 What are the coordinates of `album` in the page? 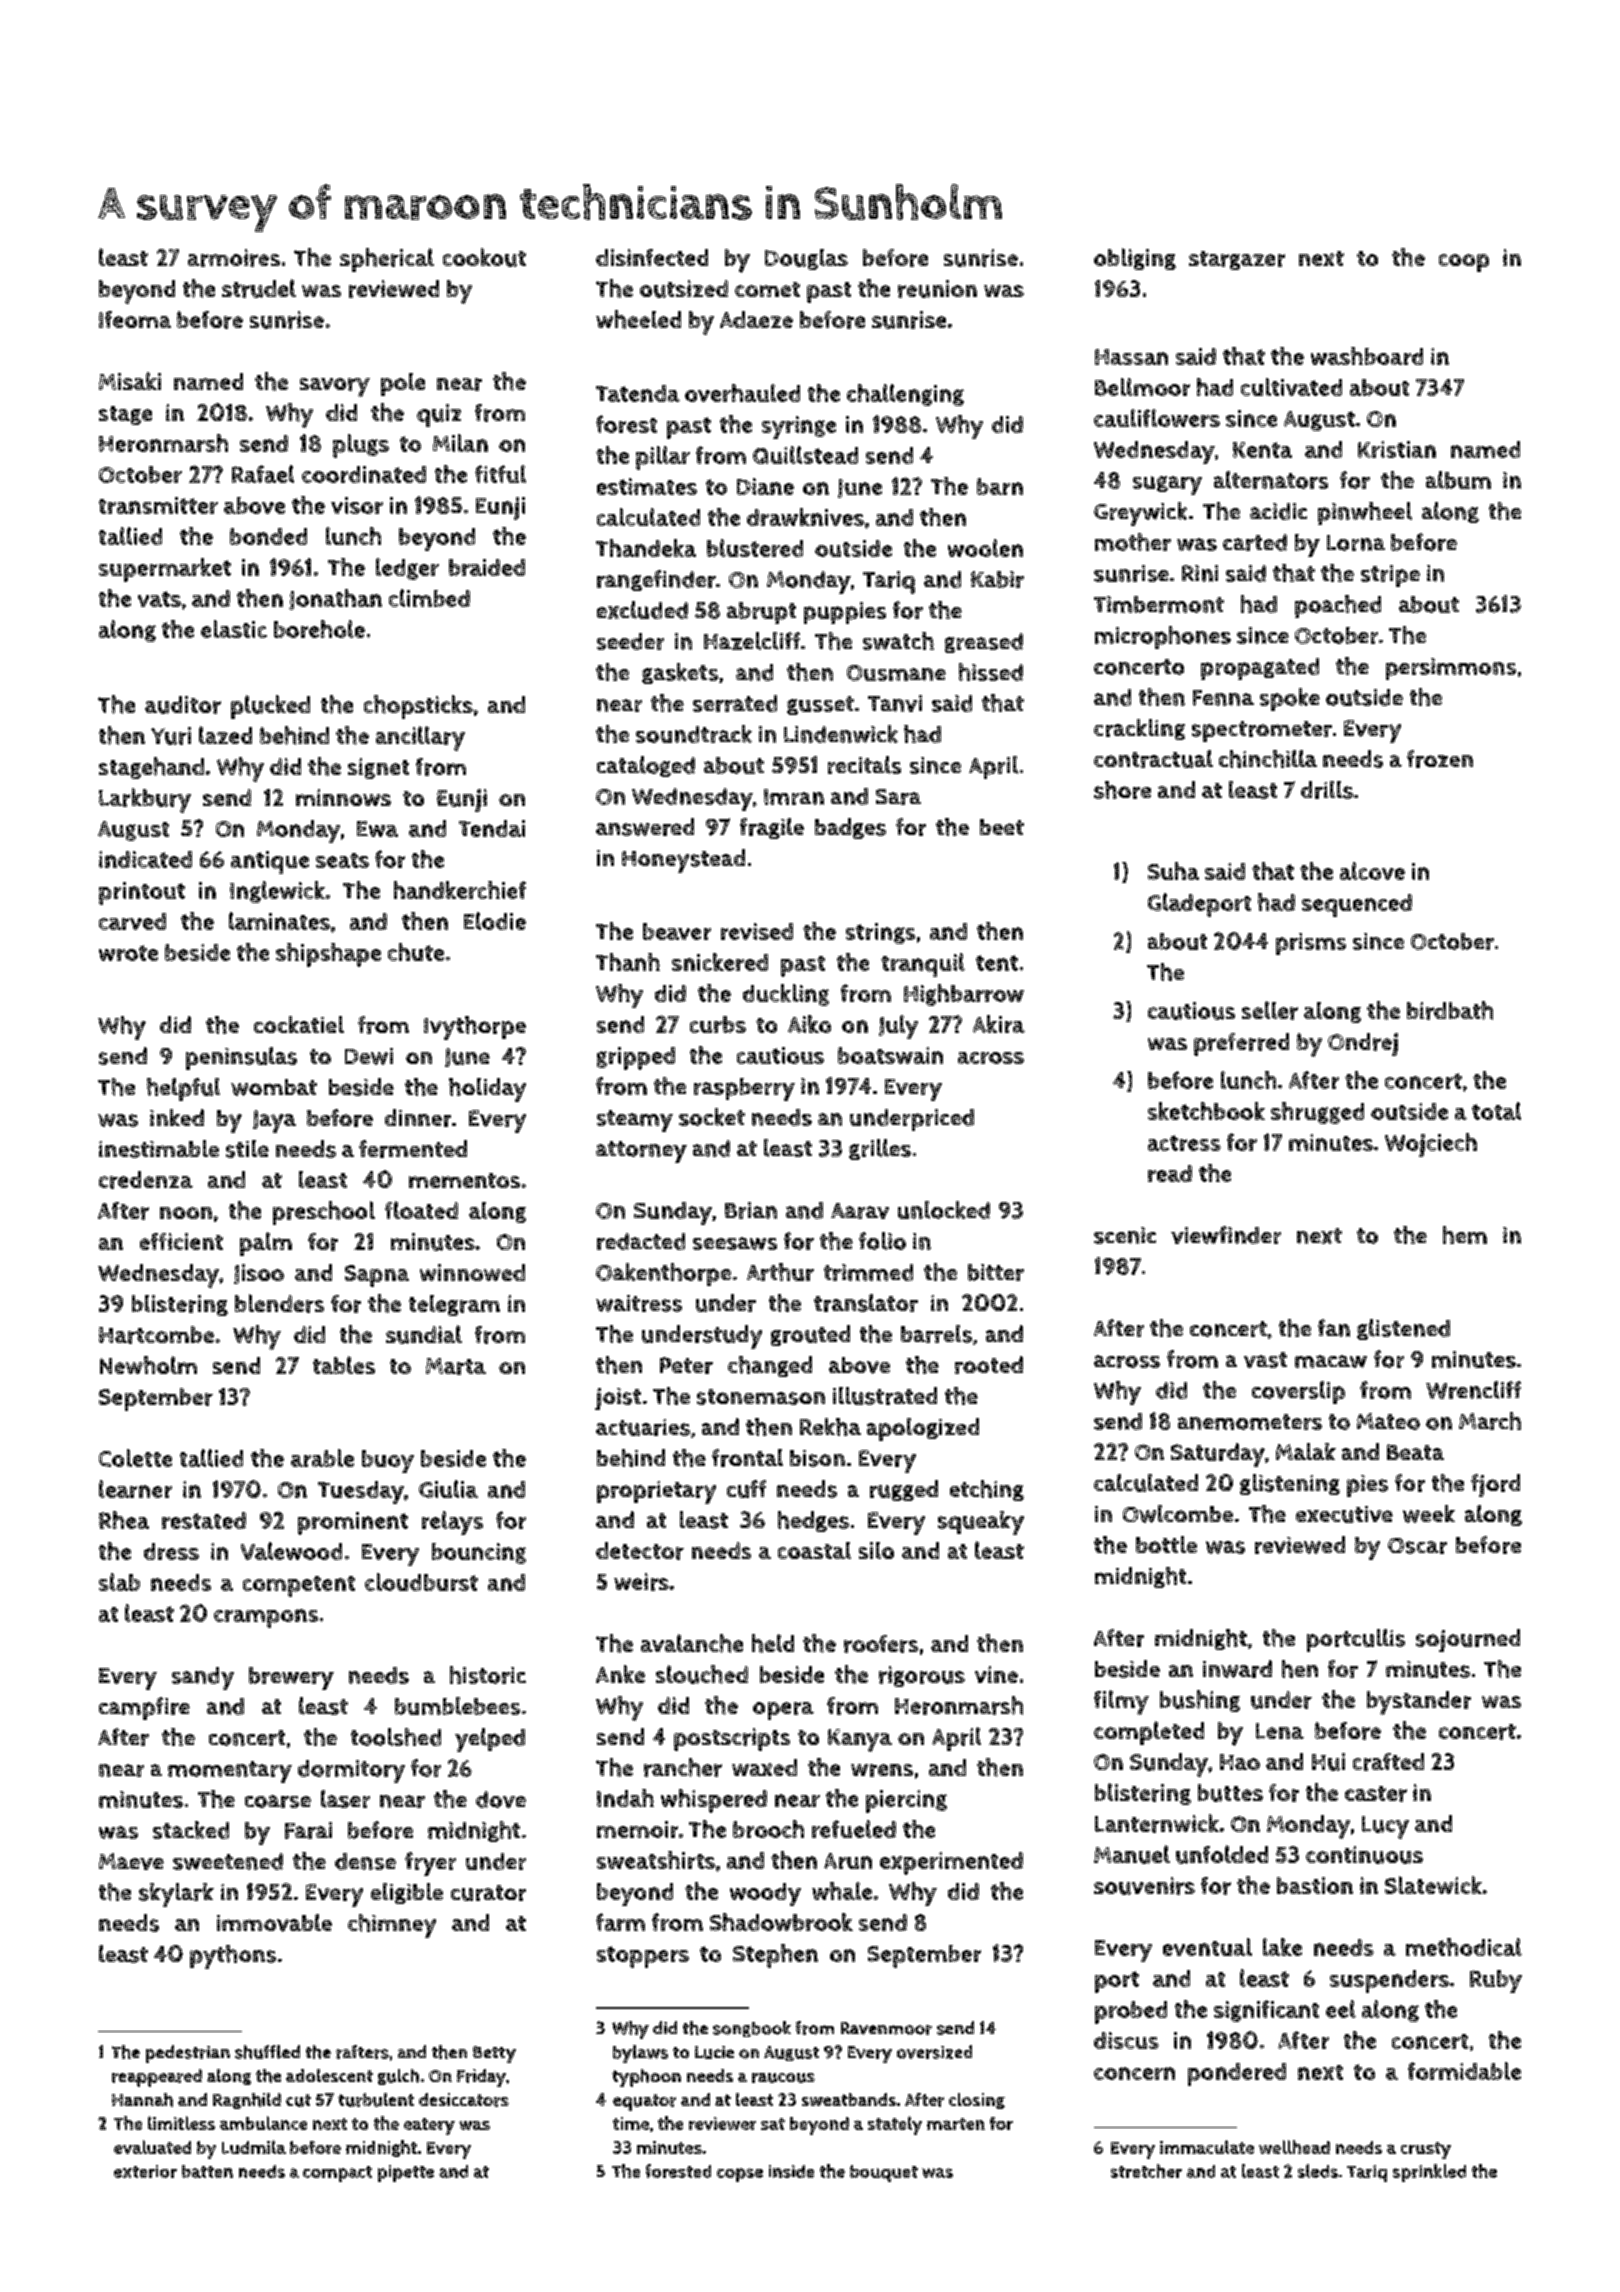 It's located at (1458, 480).
